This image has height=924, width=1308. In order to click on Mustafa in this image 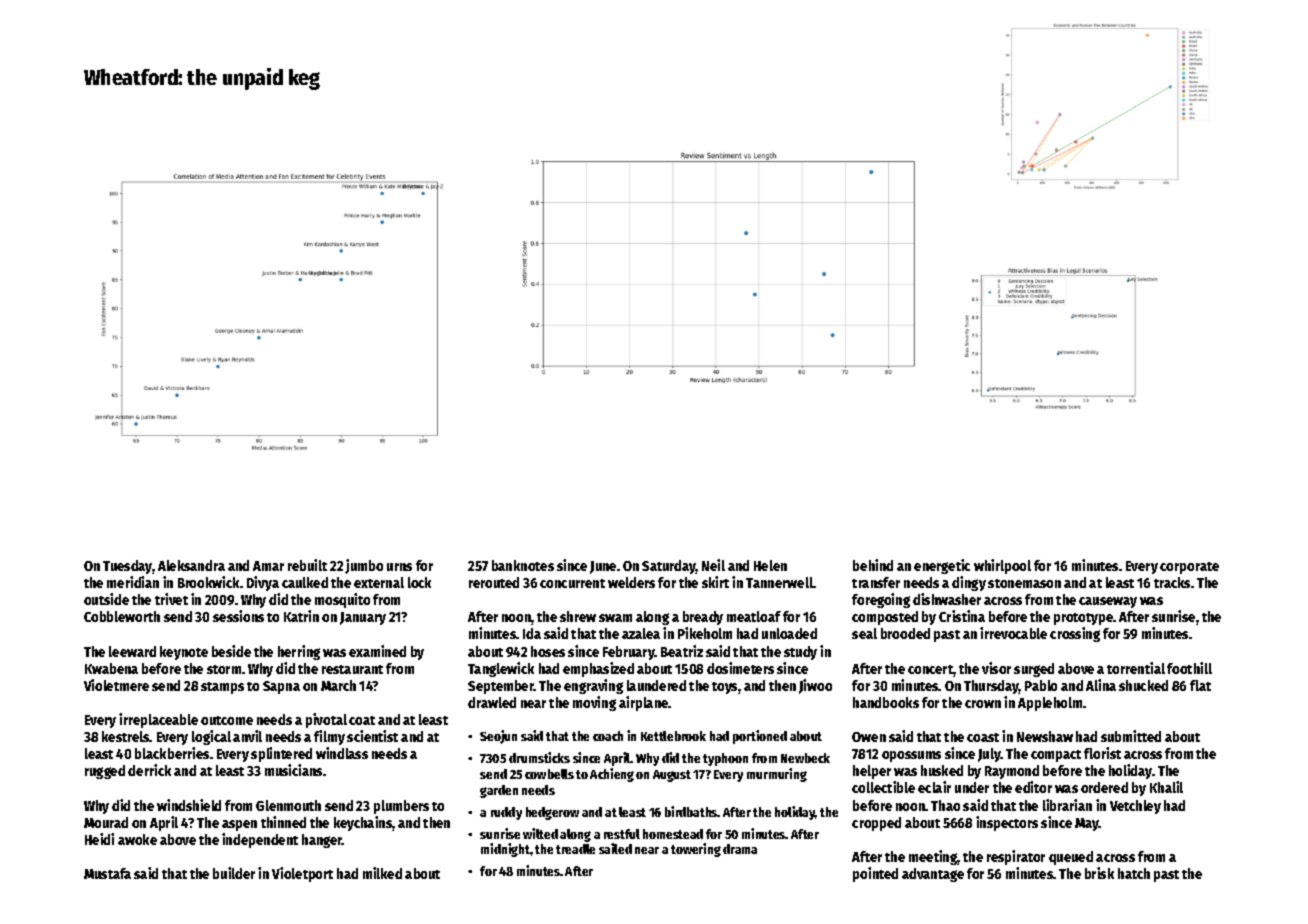, I will do `click(107, 873)`.
